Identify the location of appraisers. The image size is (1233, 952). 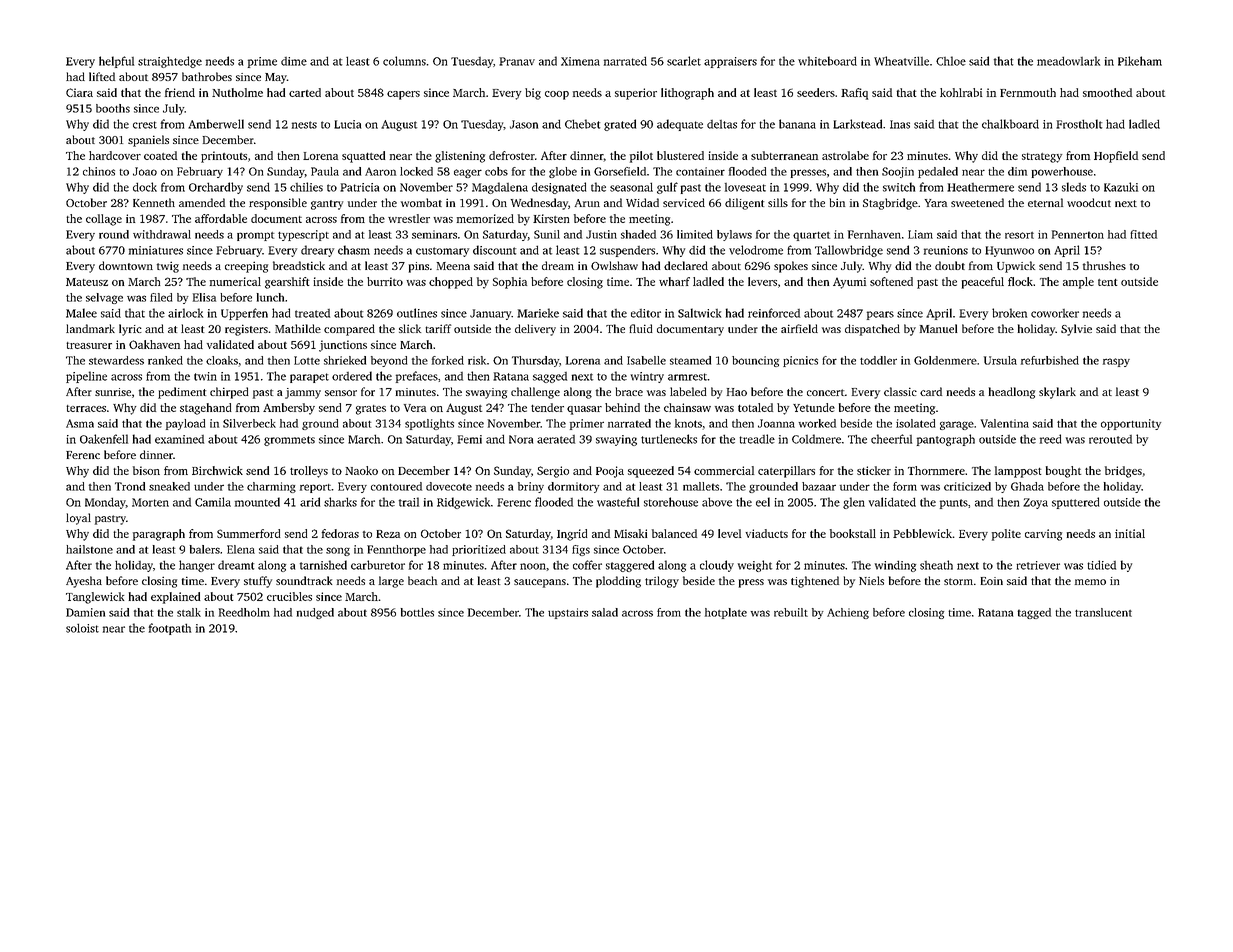
(730, 62).
